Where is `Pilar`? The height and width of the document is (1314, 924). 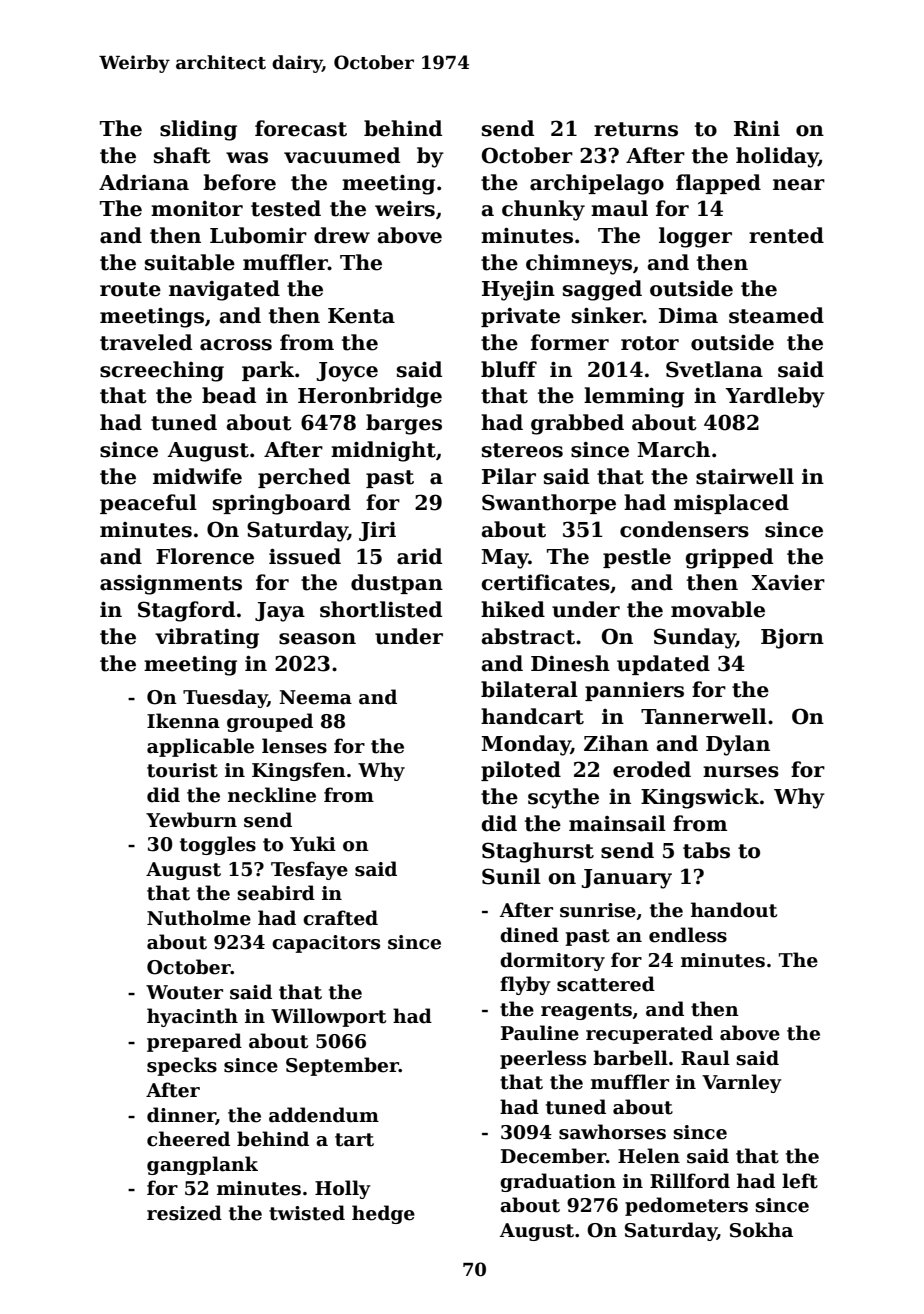
Pilar is located at coordinates (509, 476).
